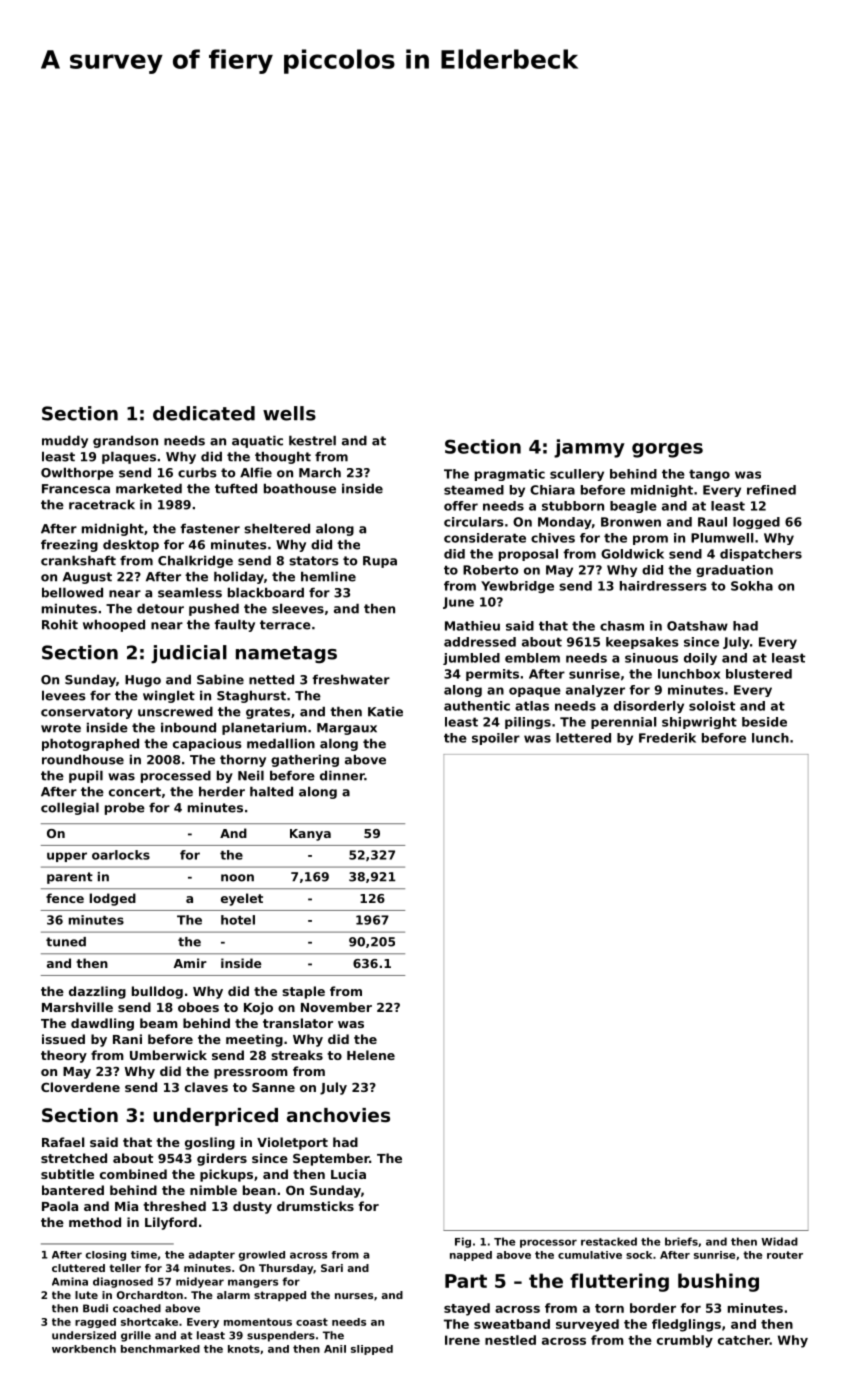 The width and height of the document is (849, 1400). Describe the element at coordinates (462, 1340) in the document. I see `Irene` at that location.
